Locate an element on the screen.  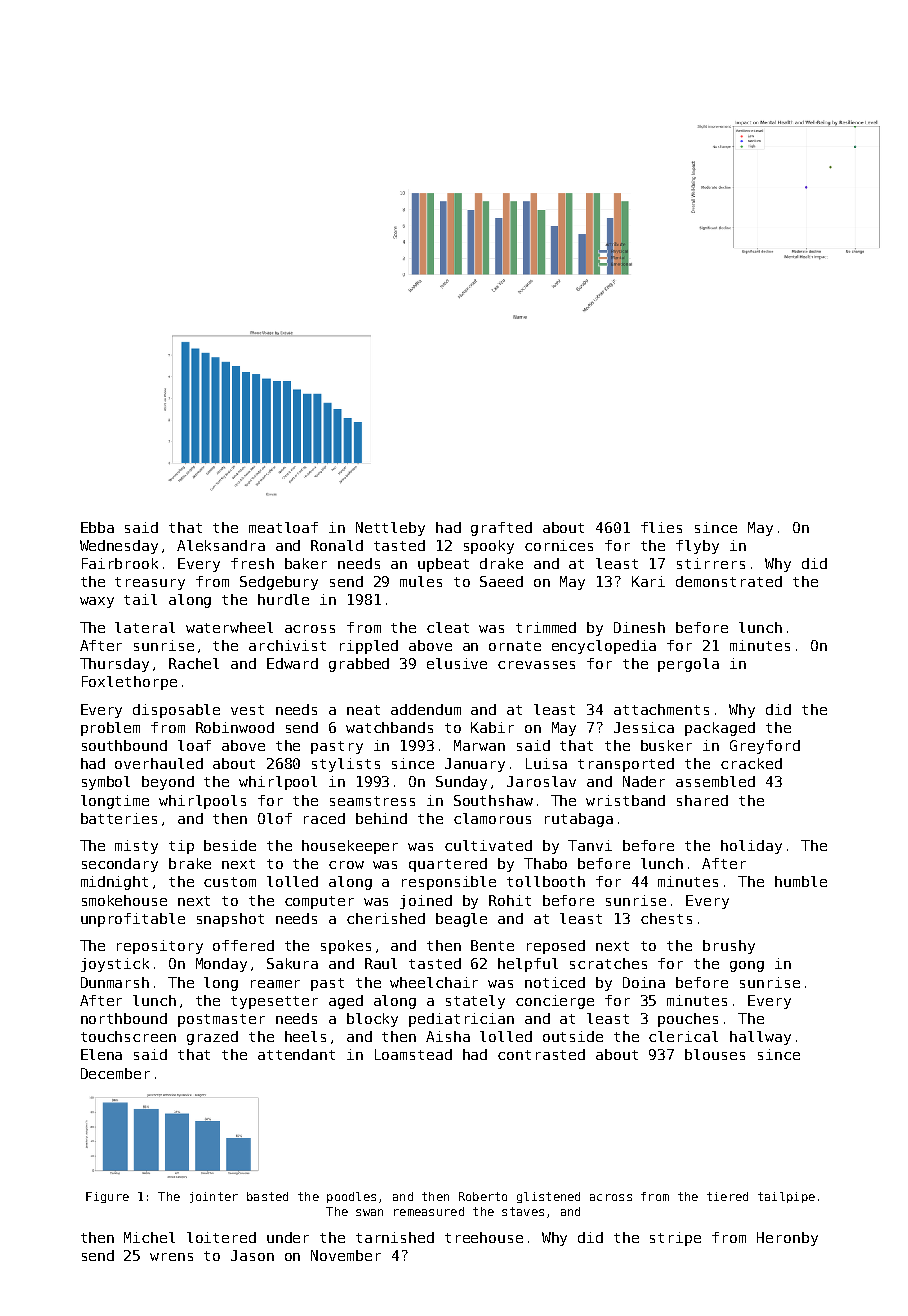
gong is located at coordinates (747, 966).
